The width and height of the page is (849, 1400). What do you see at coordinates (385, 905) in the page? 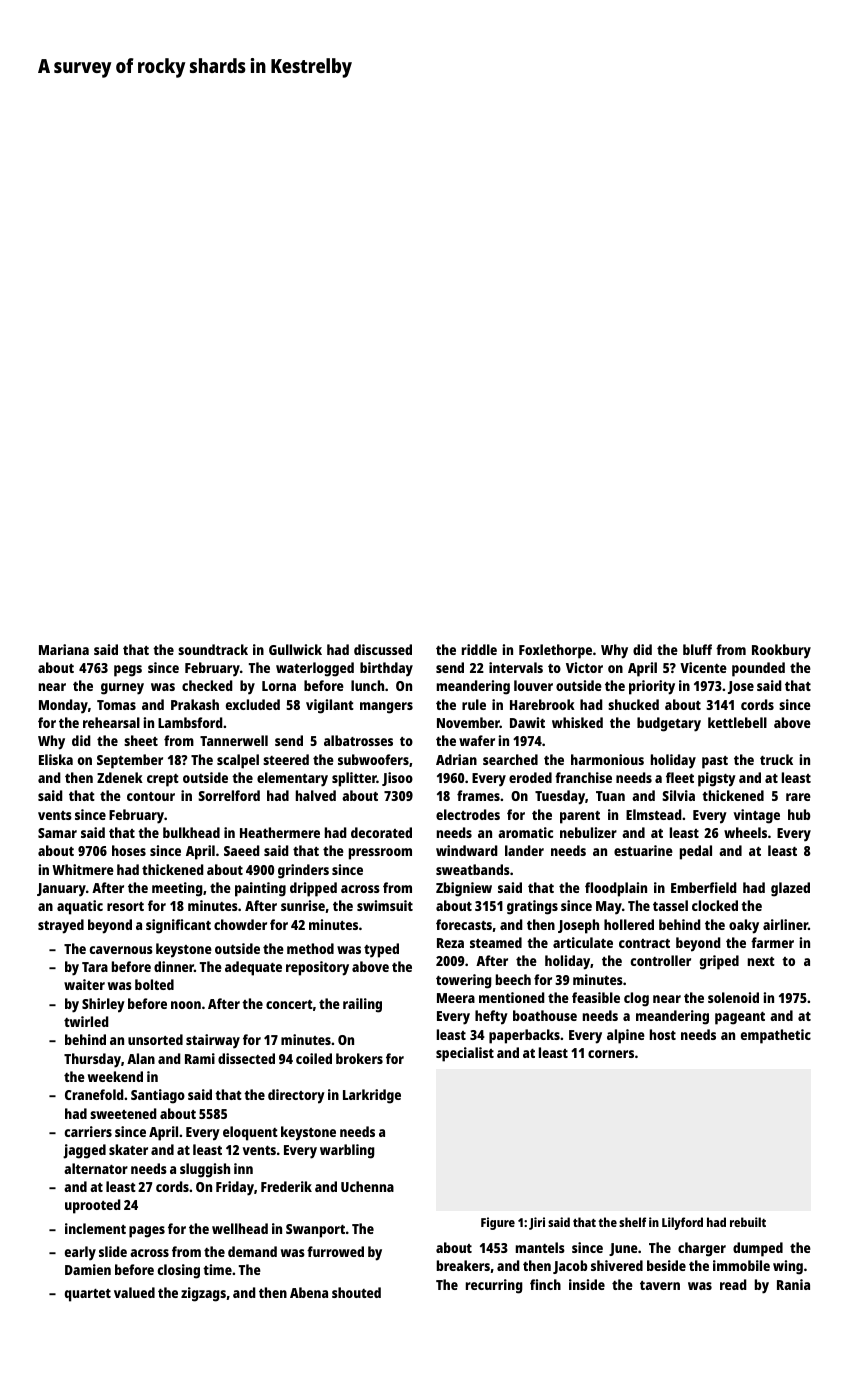
I see `swimsuit` at bounding box center [385, 905].
